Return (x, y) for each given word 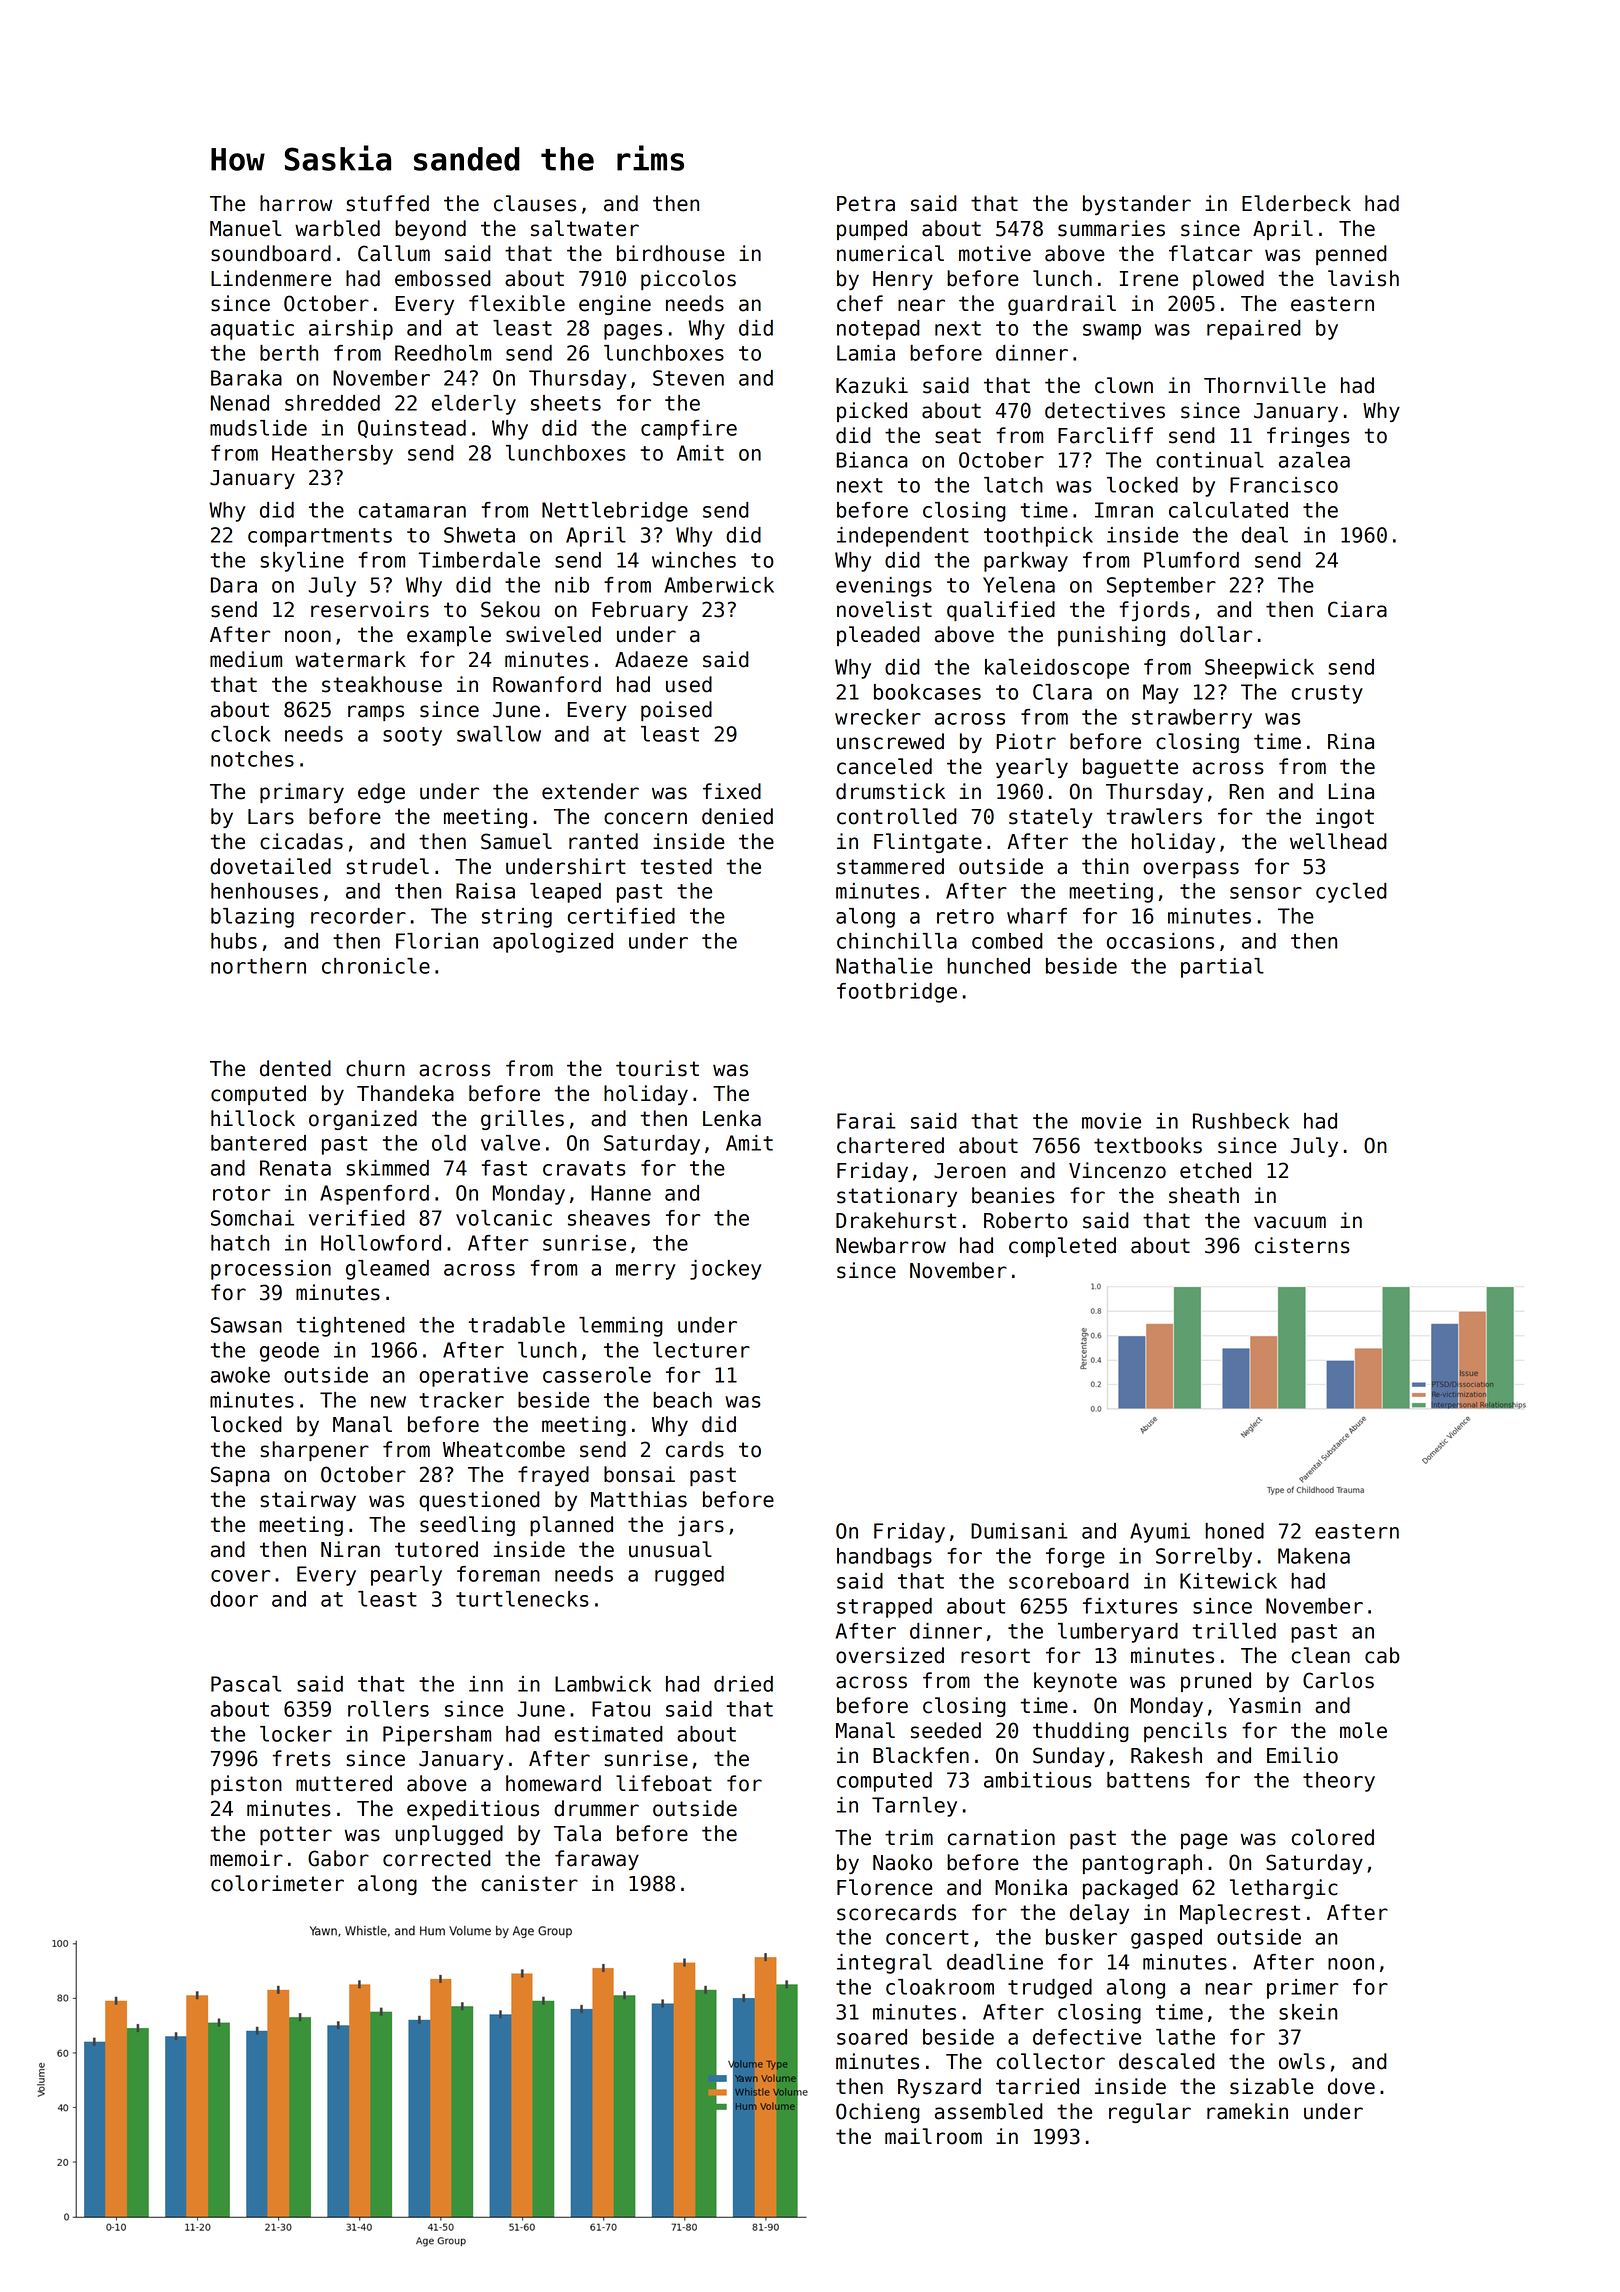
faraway (597, 1860)
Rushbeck (1241, 1121)
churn (375, 1068)
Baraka (246, 378)
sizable (1272, 2086)
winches (694, 560)
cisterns (1302, 1245)
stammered (890, 866)
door (234, 1599)
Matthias (639, 1499)
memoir (246, 1858)
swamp (1112, 332)
